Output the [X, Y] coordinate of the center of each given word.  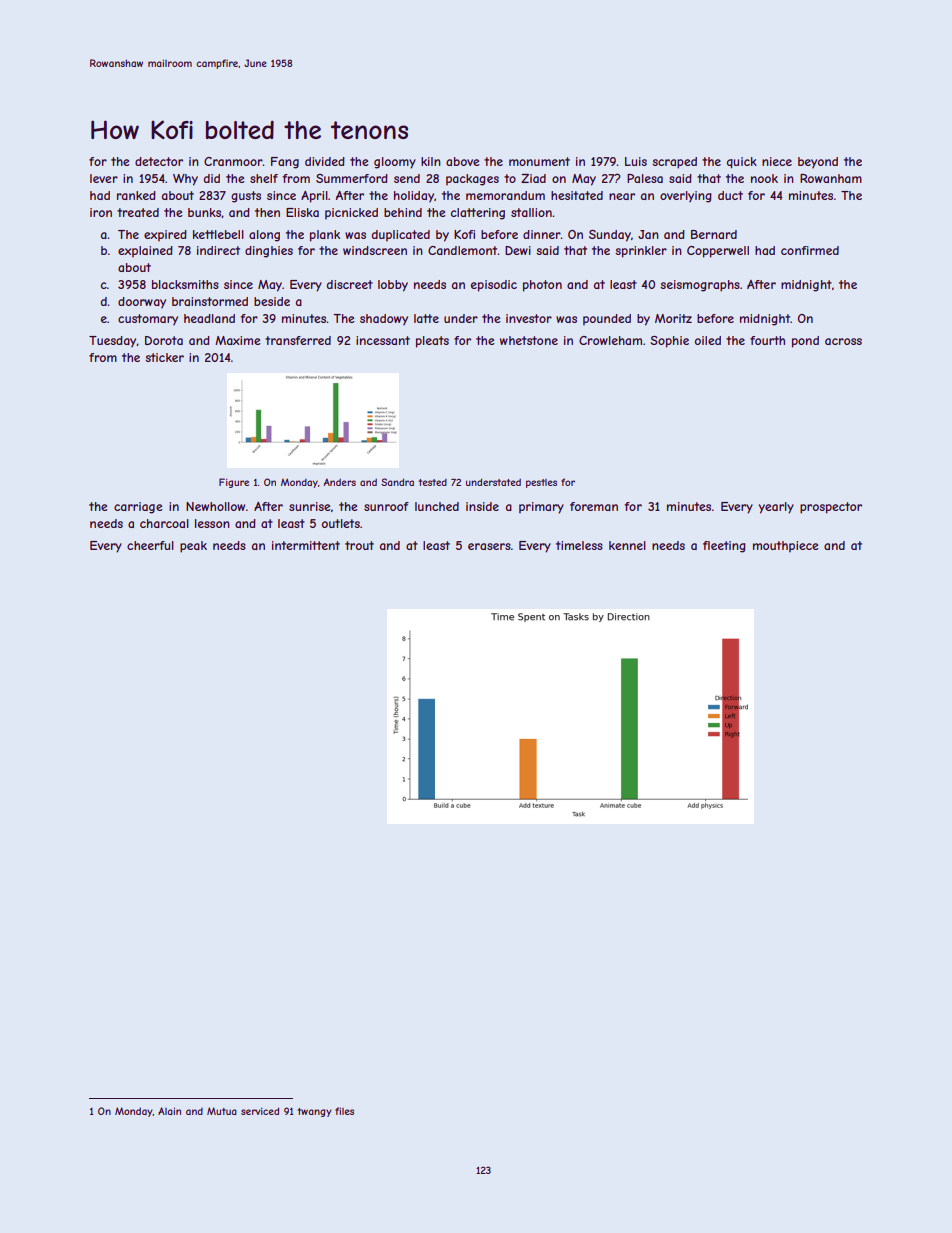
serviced [260, 1111]
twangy [314, 1112]
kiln [431, 161]
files [344, 1111]
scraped [674, 163]
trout [359, 545]
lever [104, 178]
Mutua [222, 1111]
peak [193, 547]
